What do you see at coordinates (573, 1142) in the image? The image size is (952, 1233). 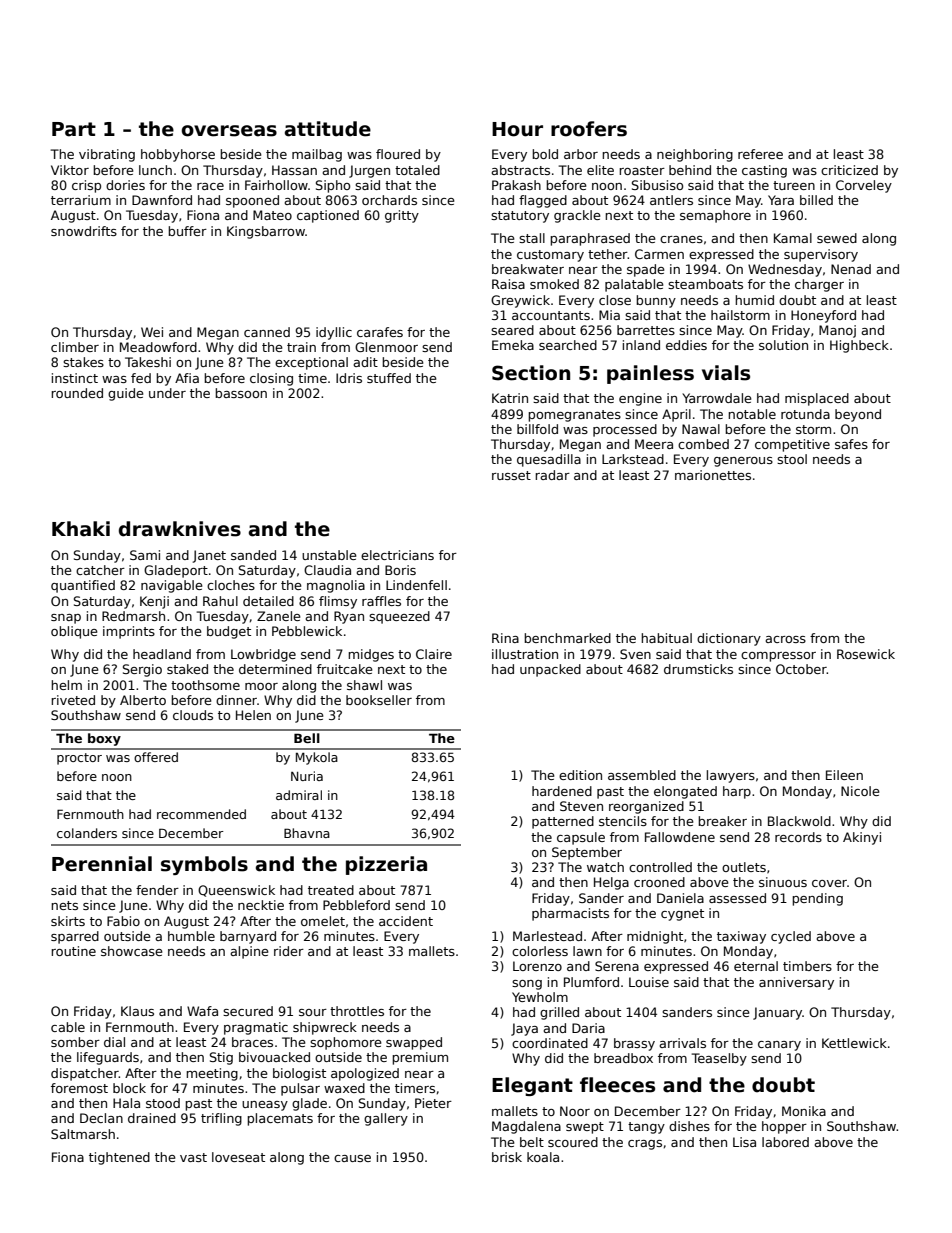 I see `scoured` at bounding box center [573, 1142].
